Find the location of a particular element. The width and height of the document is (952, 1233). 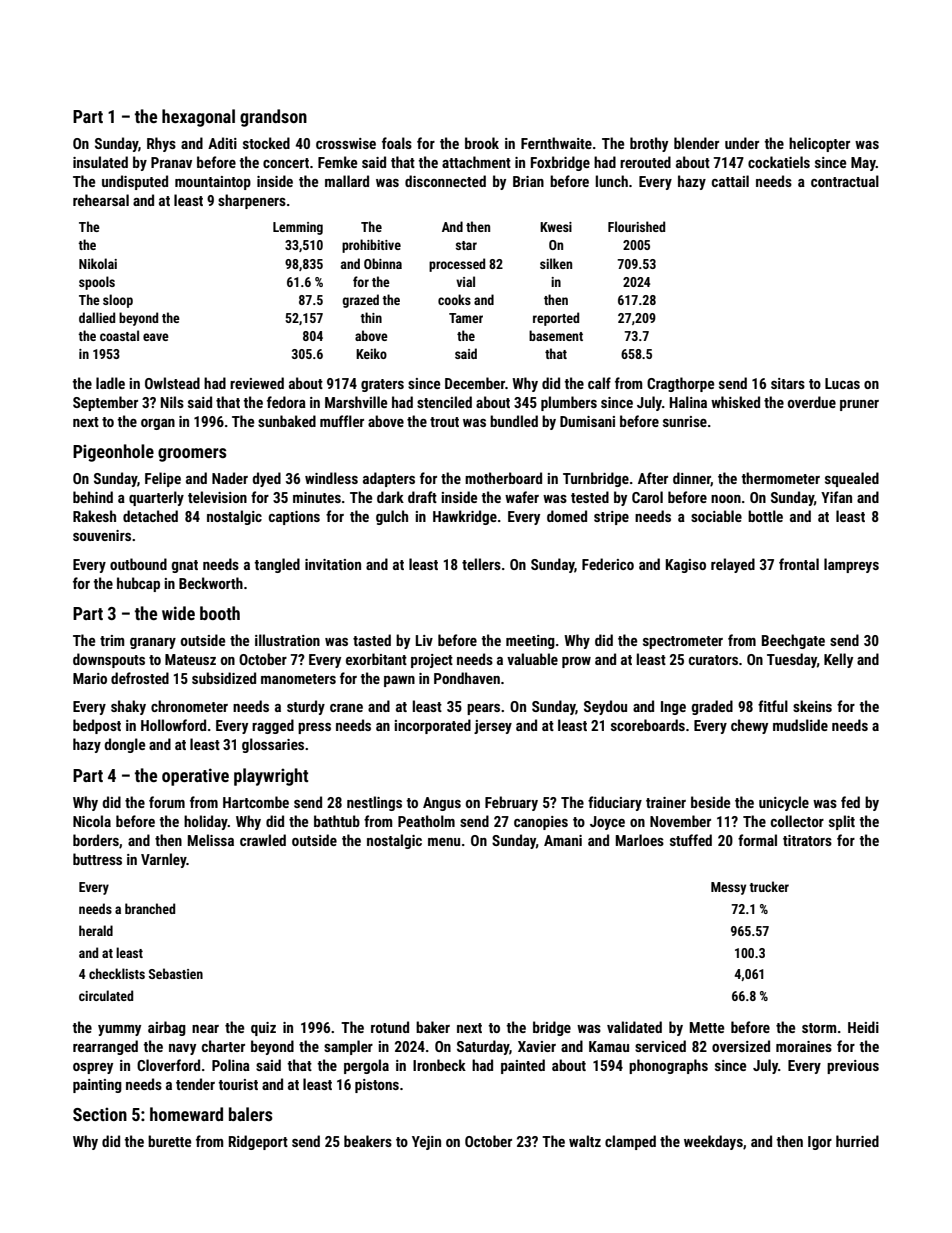

skeins is located at coordinates (812, 706).
